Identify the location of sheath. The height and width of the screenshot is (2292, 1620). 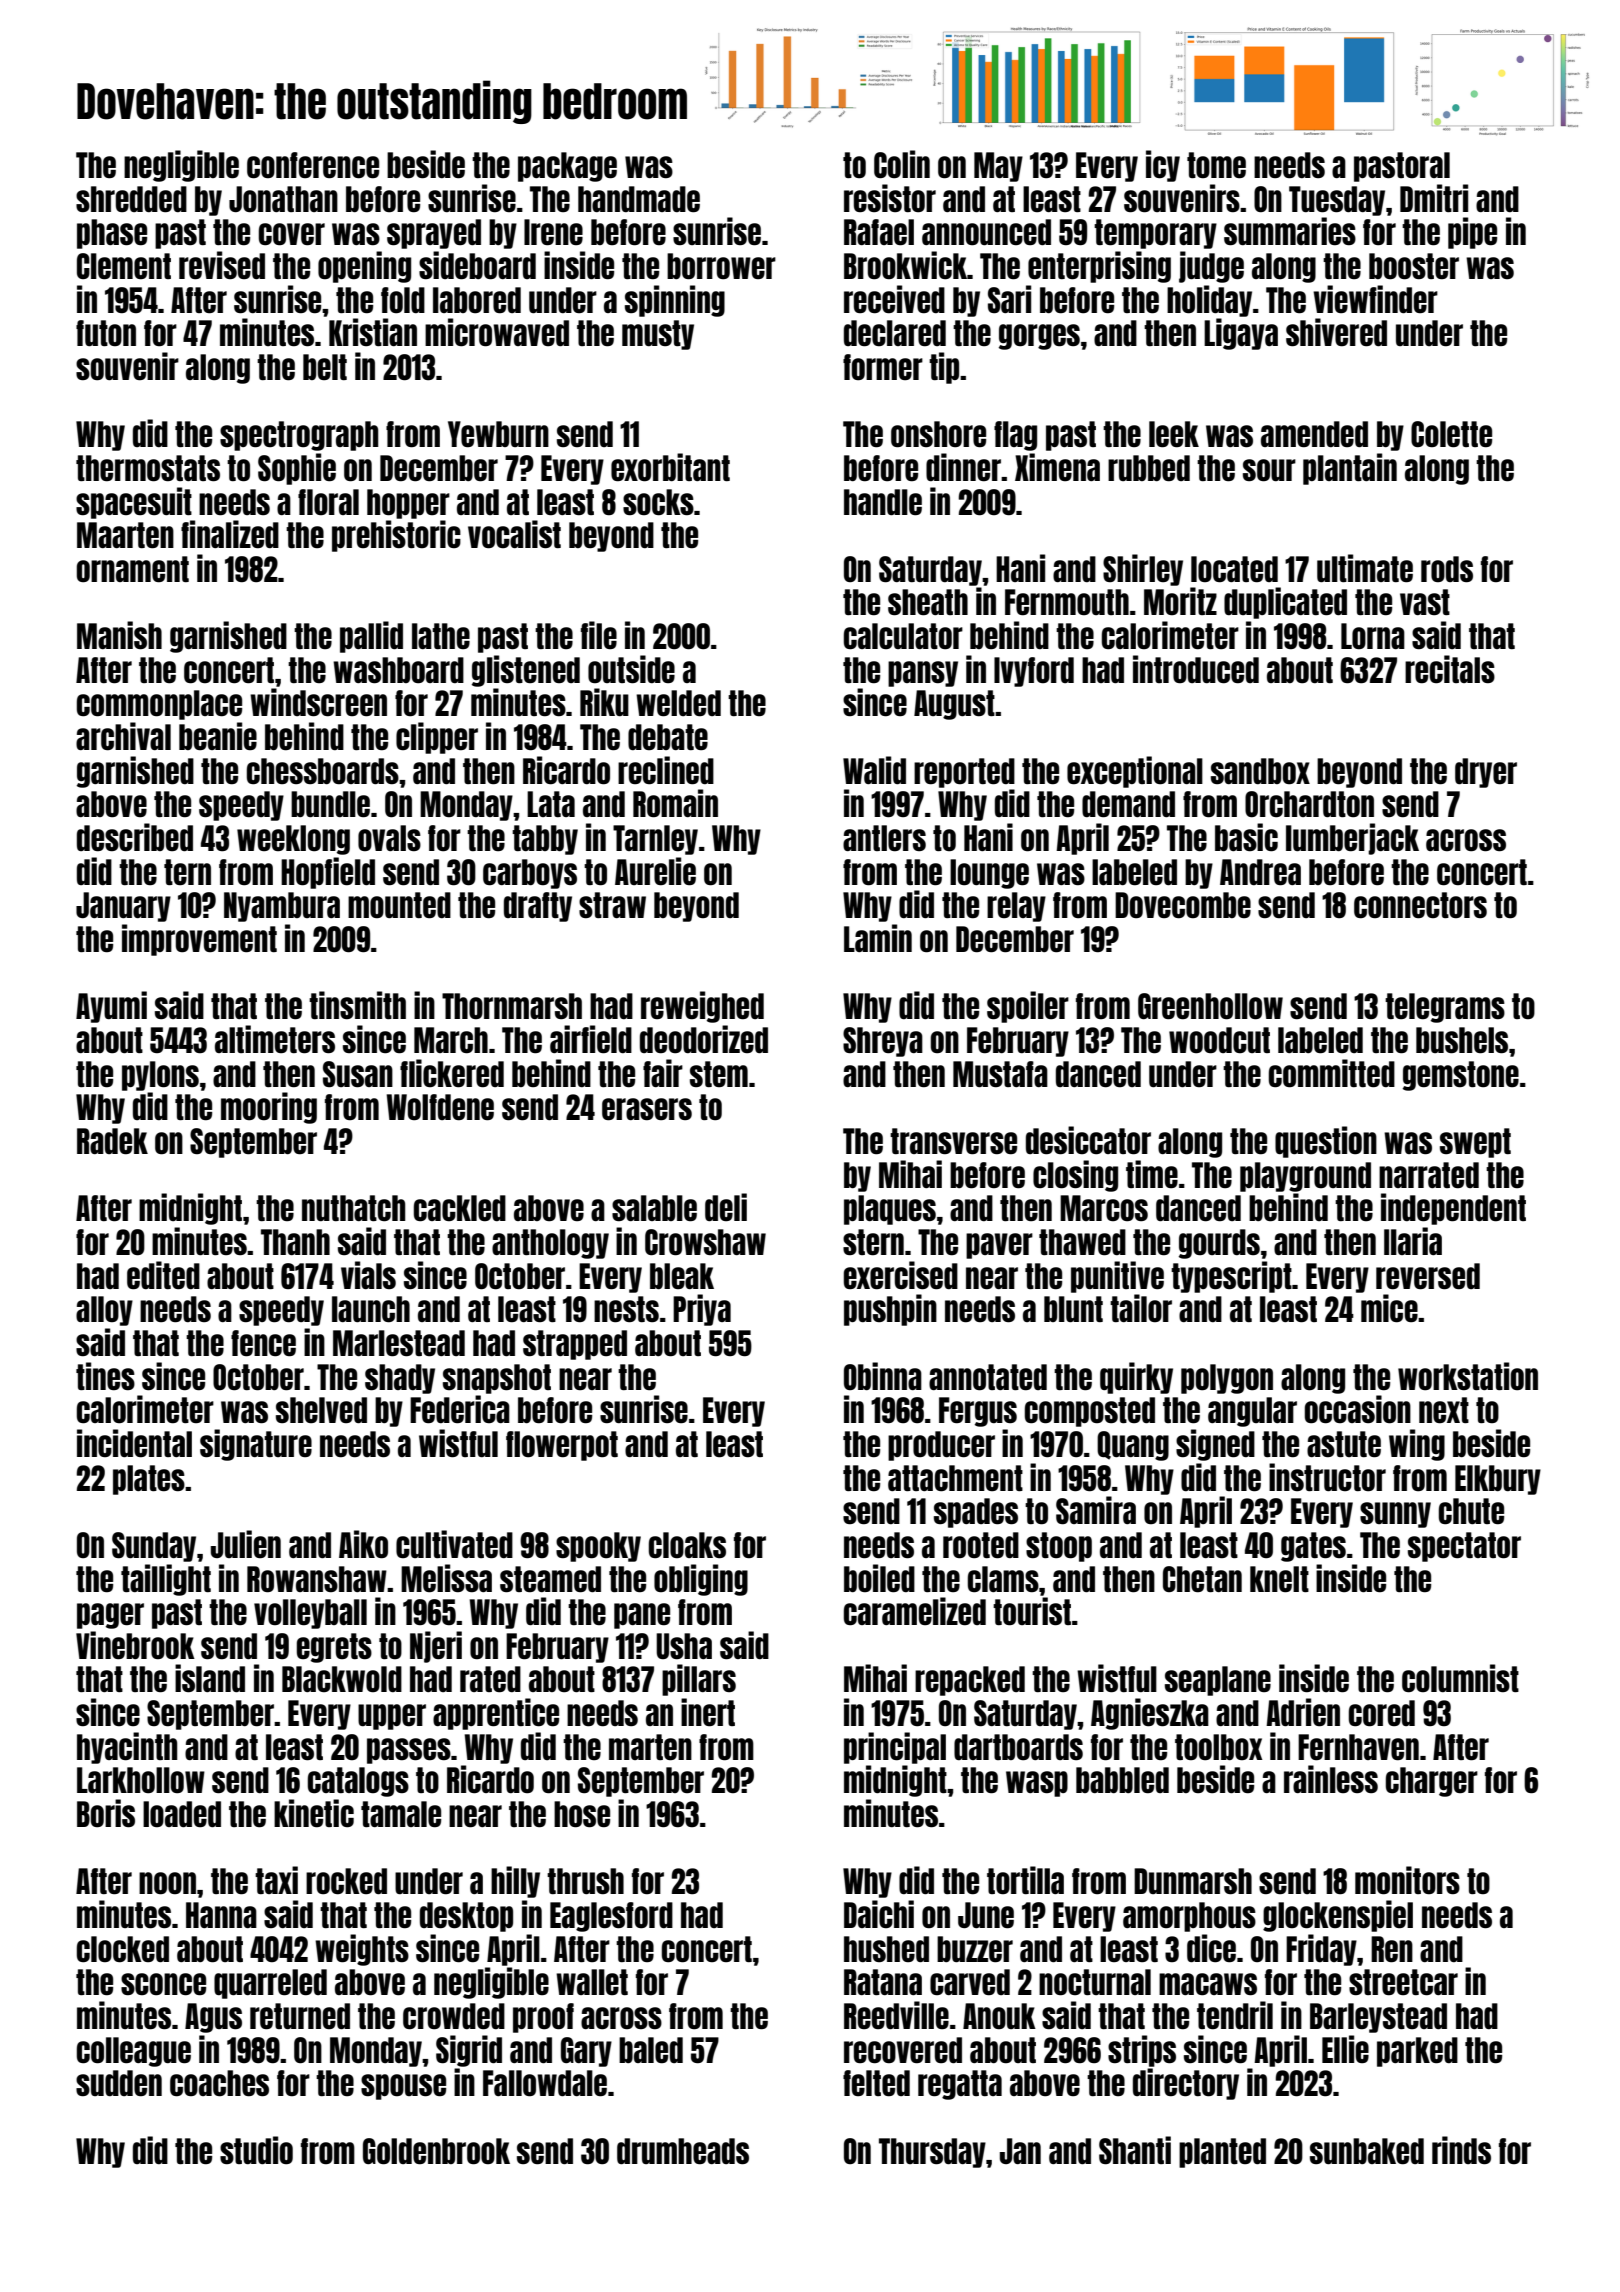
(928, 602).
